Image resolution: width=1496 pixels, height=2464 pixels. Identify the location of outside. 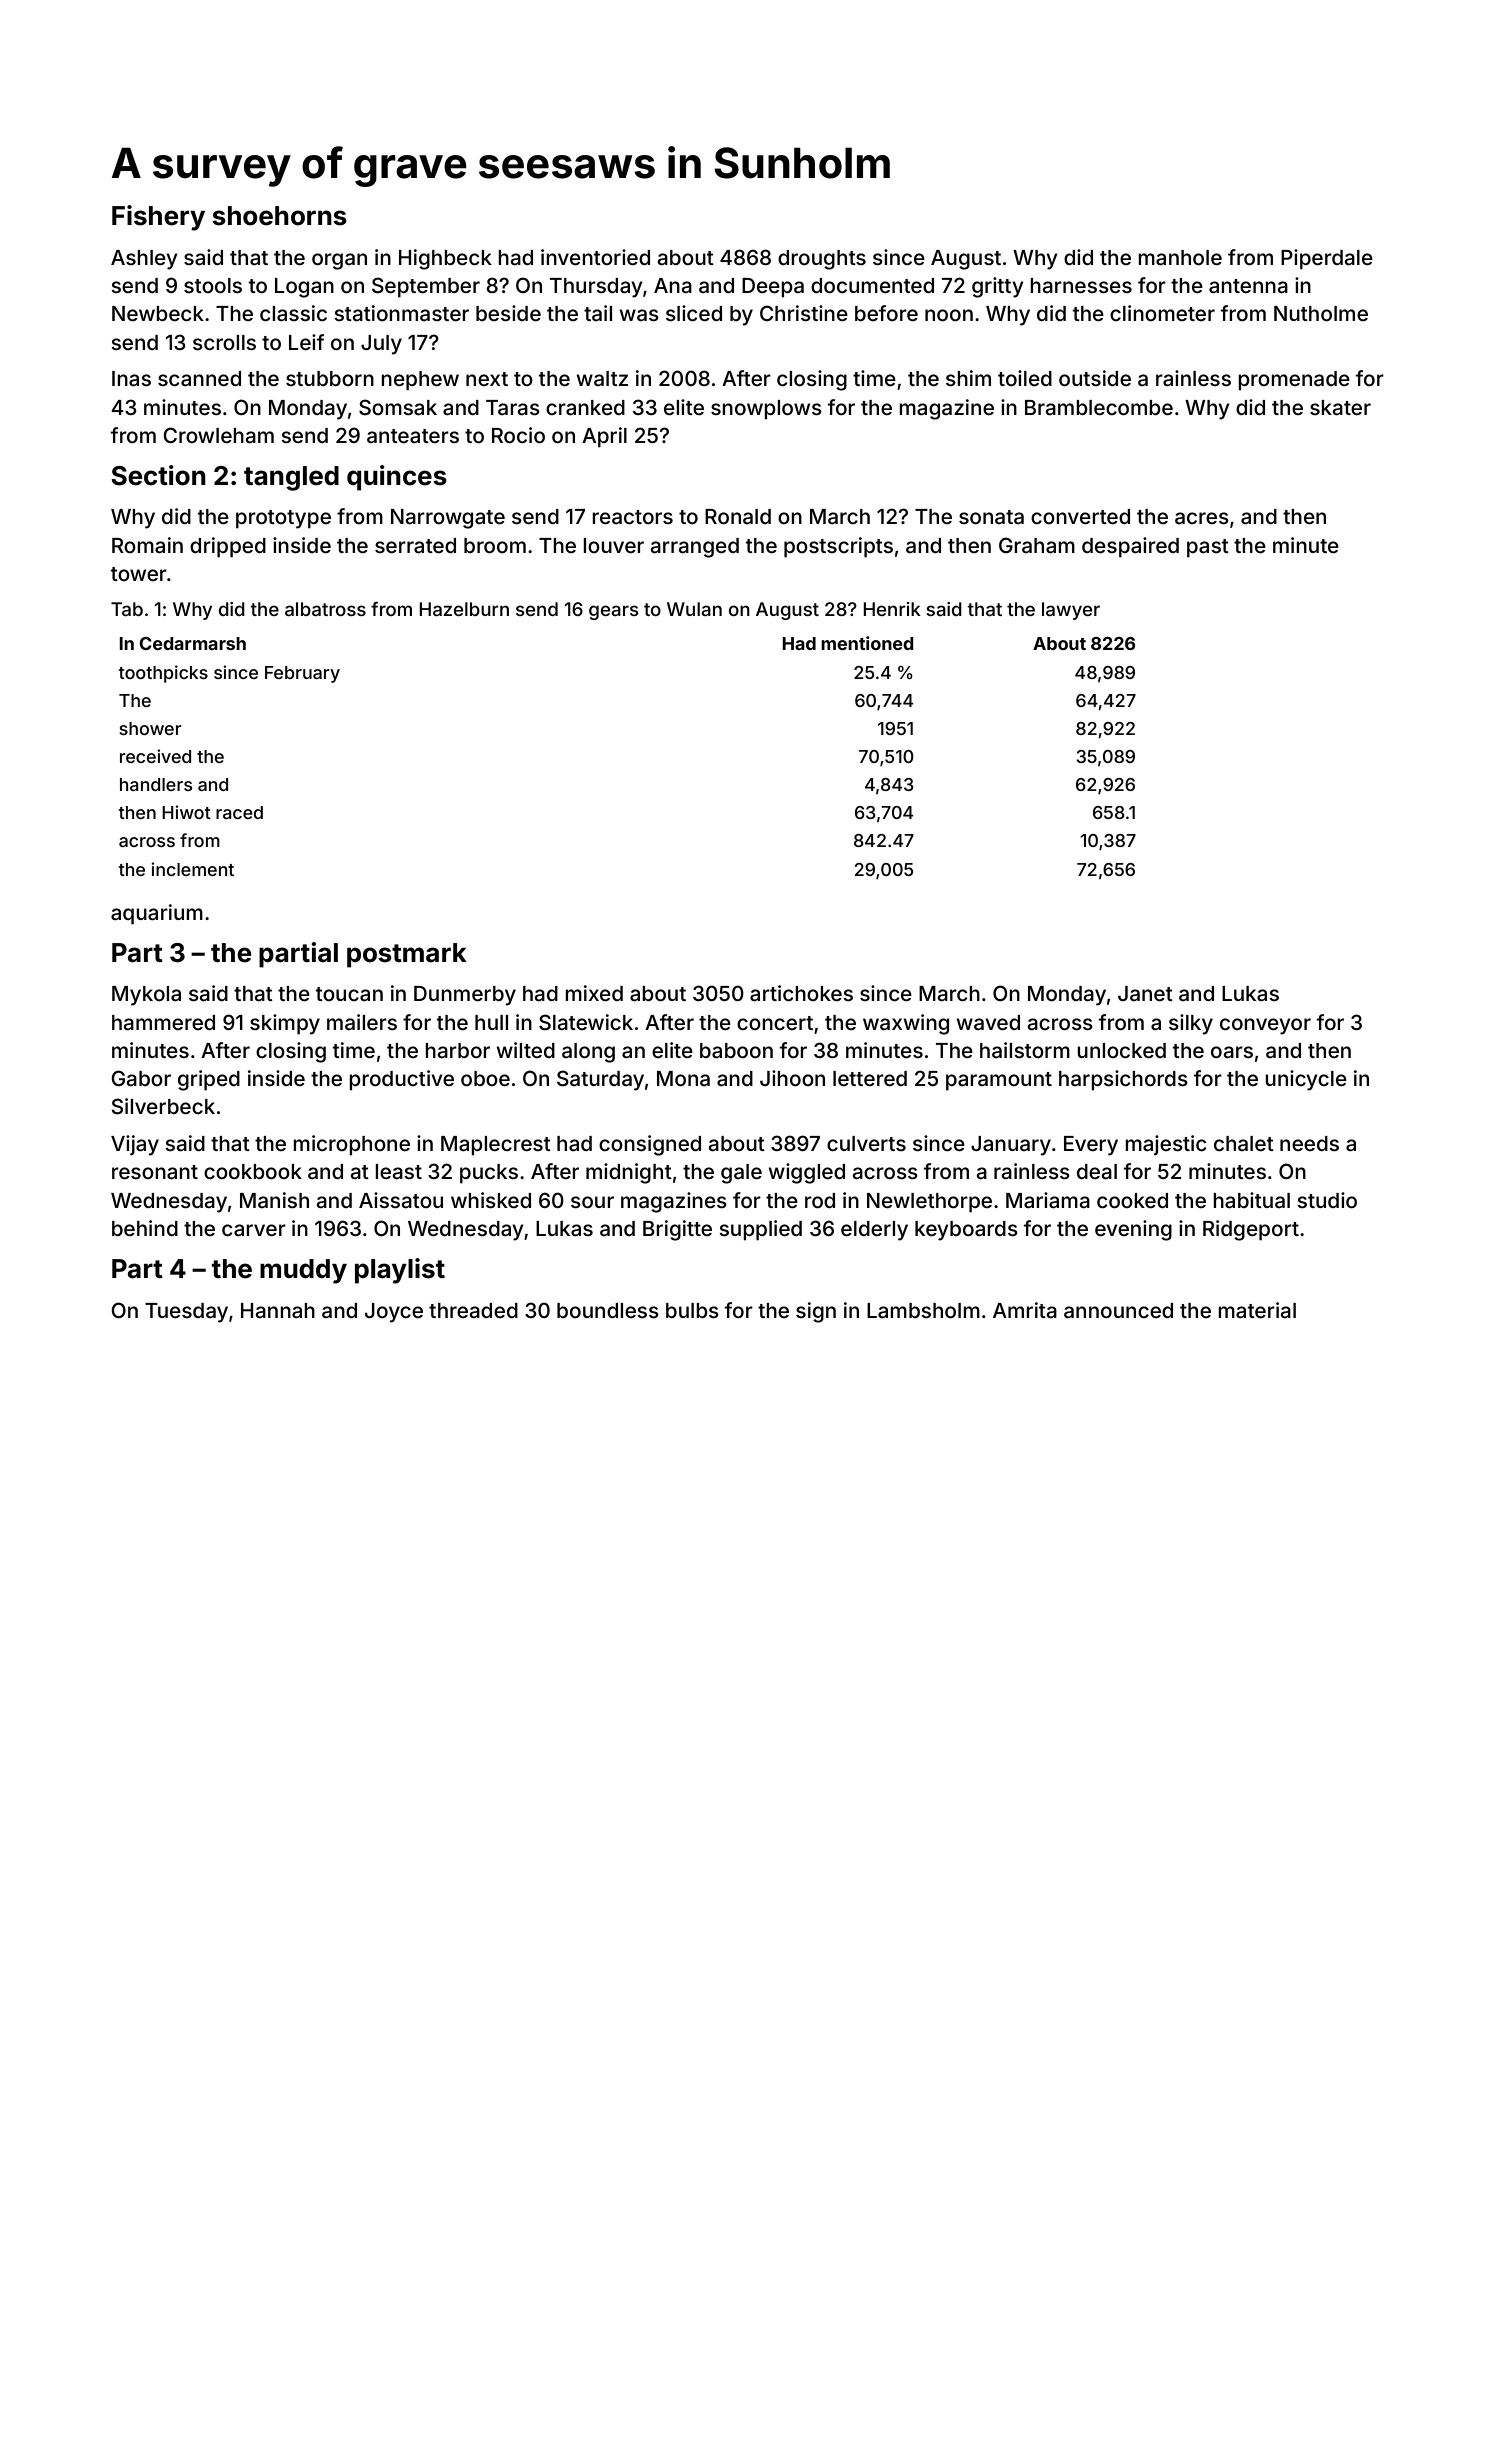
(1095, 378).
